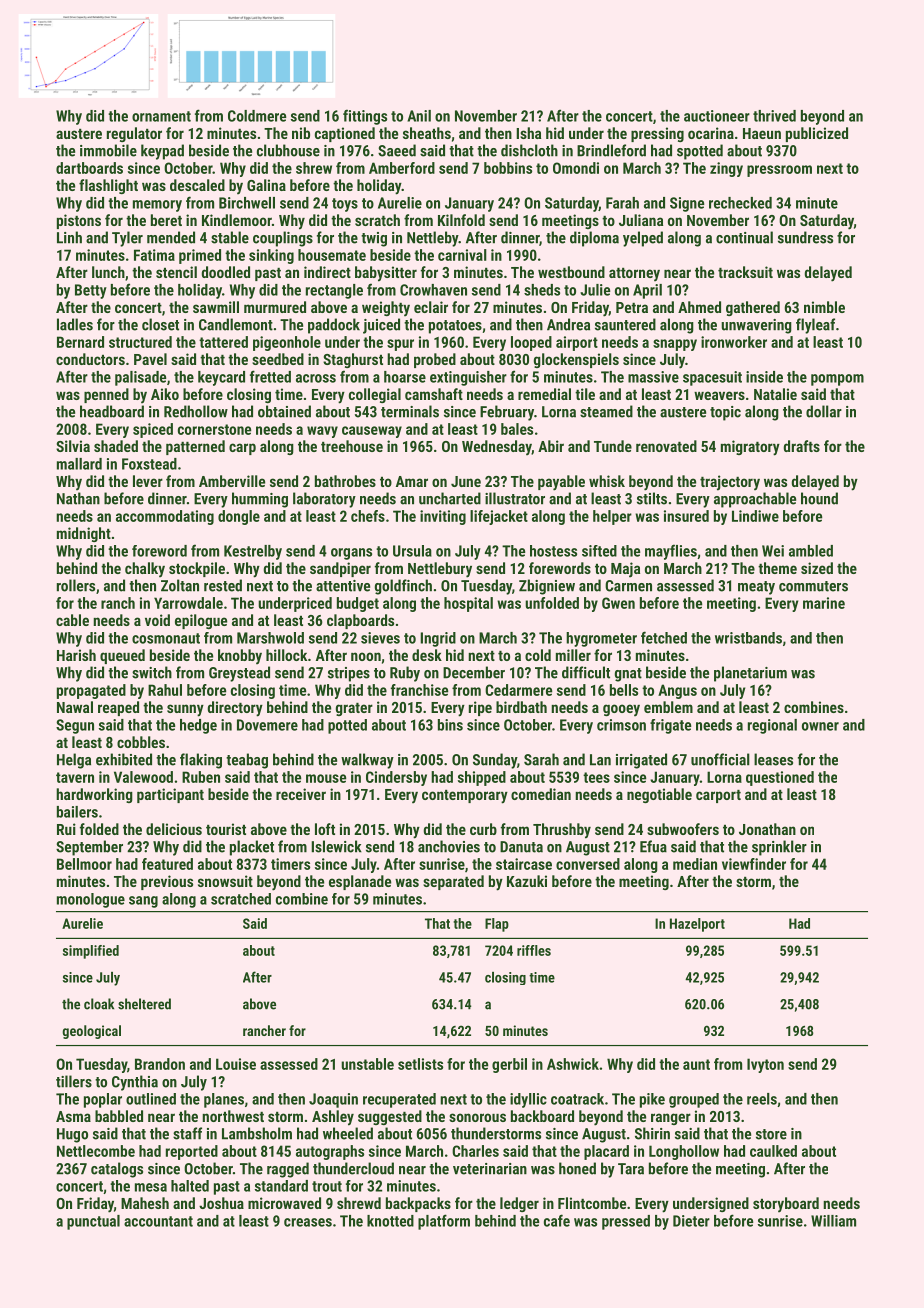 This screenshot has height=1308, width=924. I want to click on Sarah, so click(541, 759).
